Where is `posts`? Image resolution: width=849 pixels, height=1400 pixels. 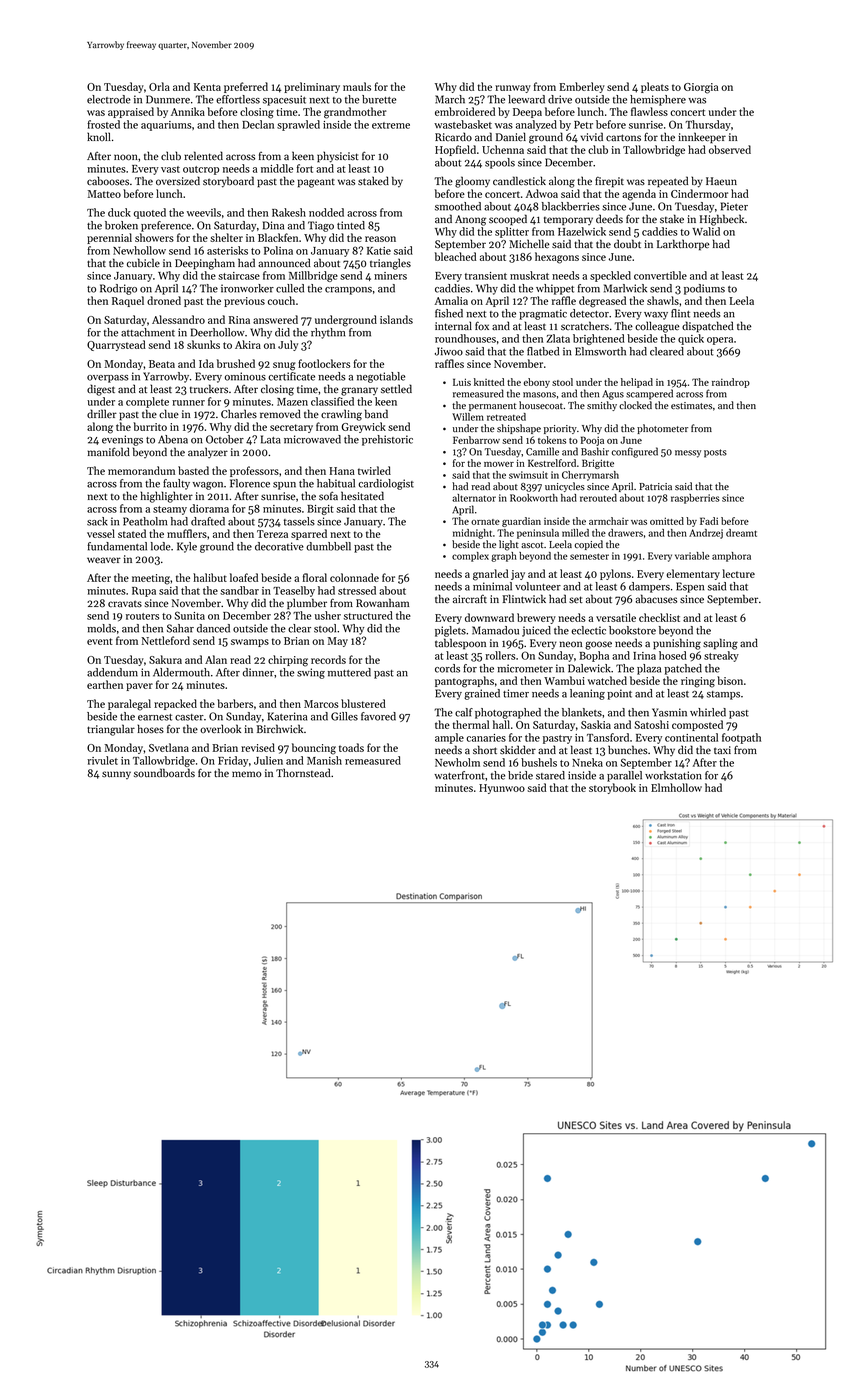 posts is located at coordinates (715, 453).
